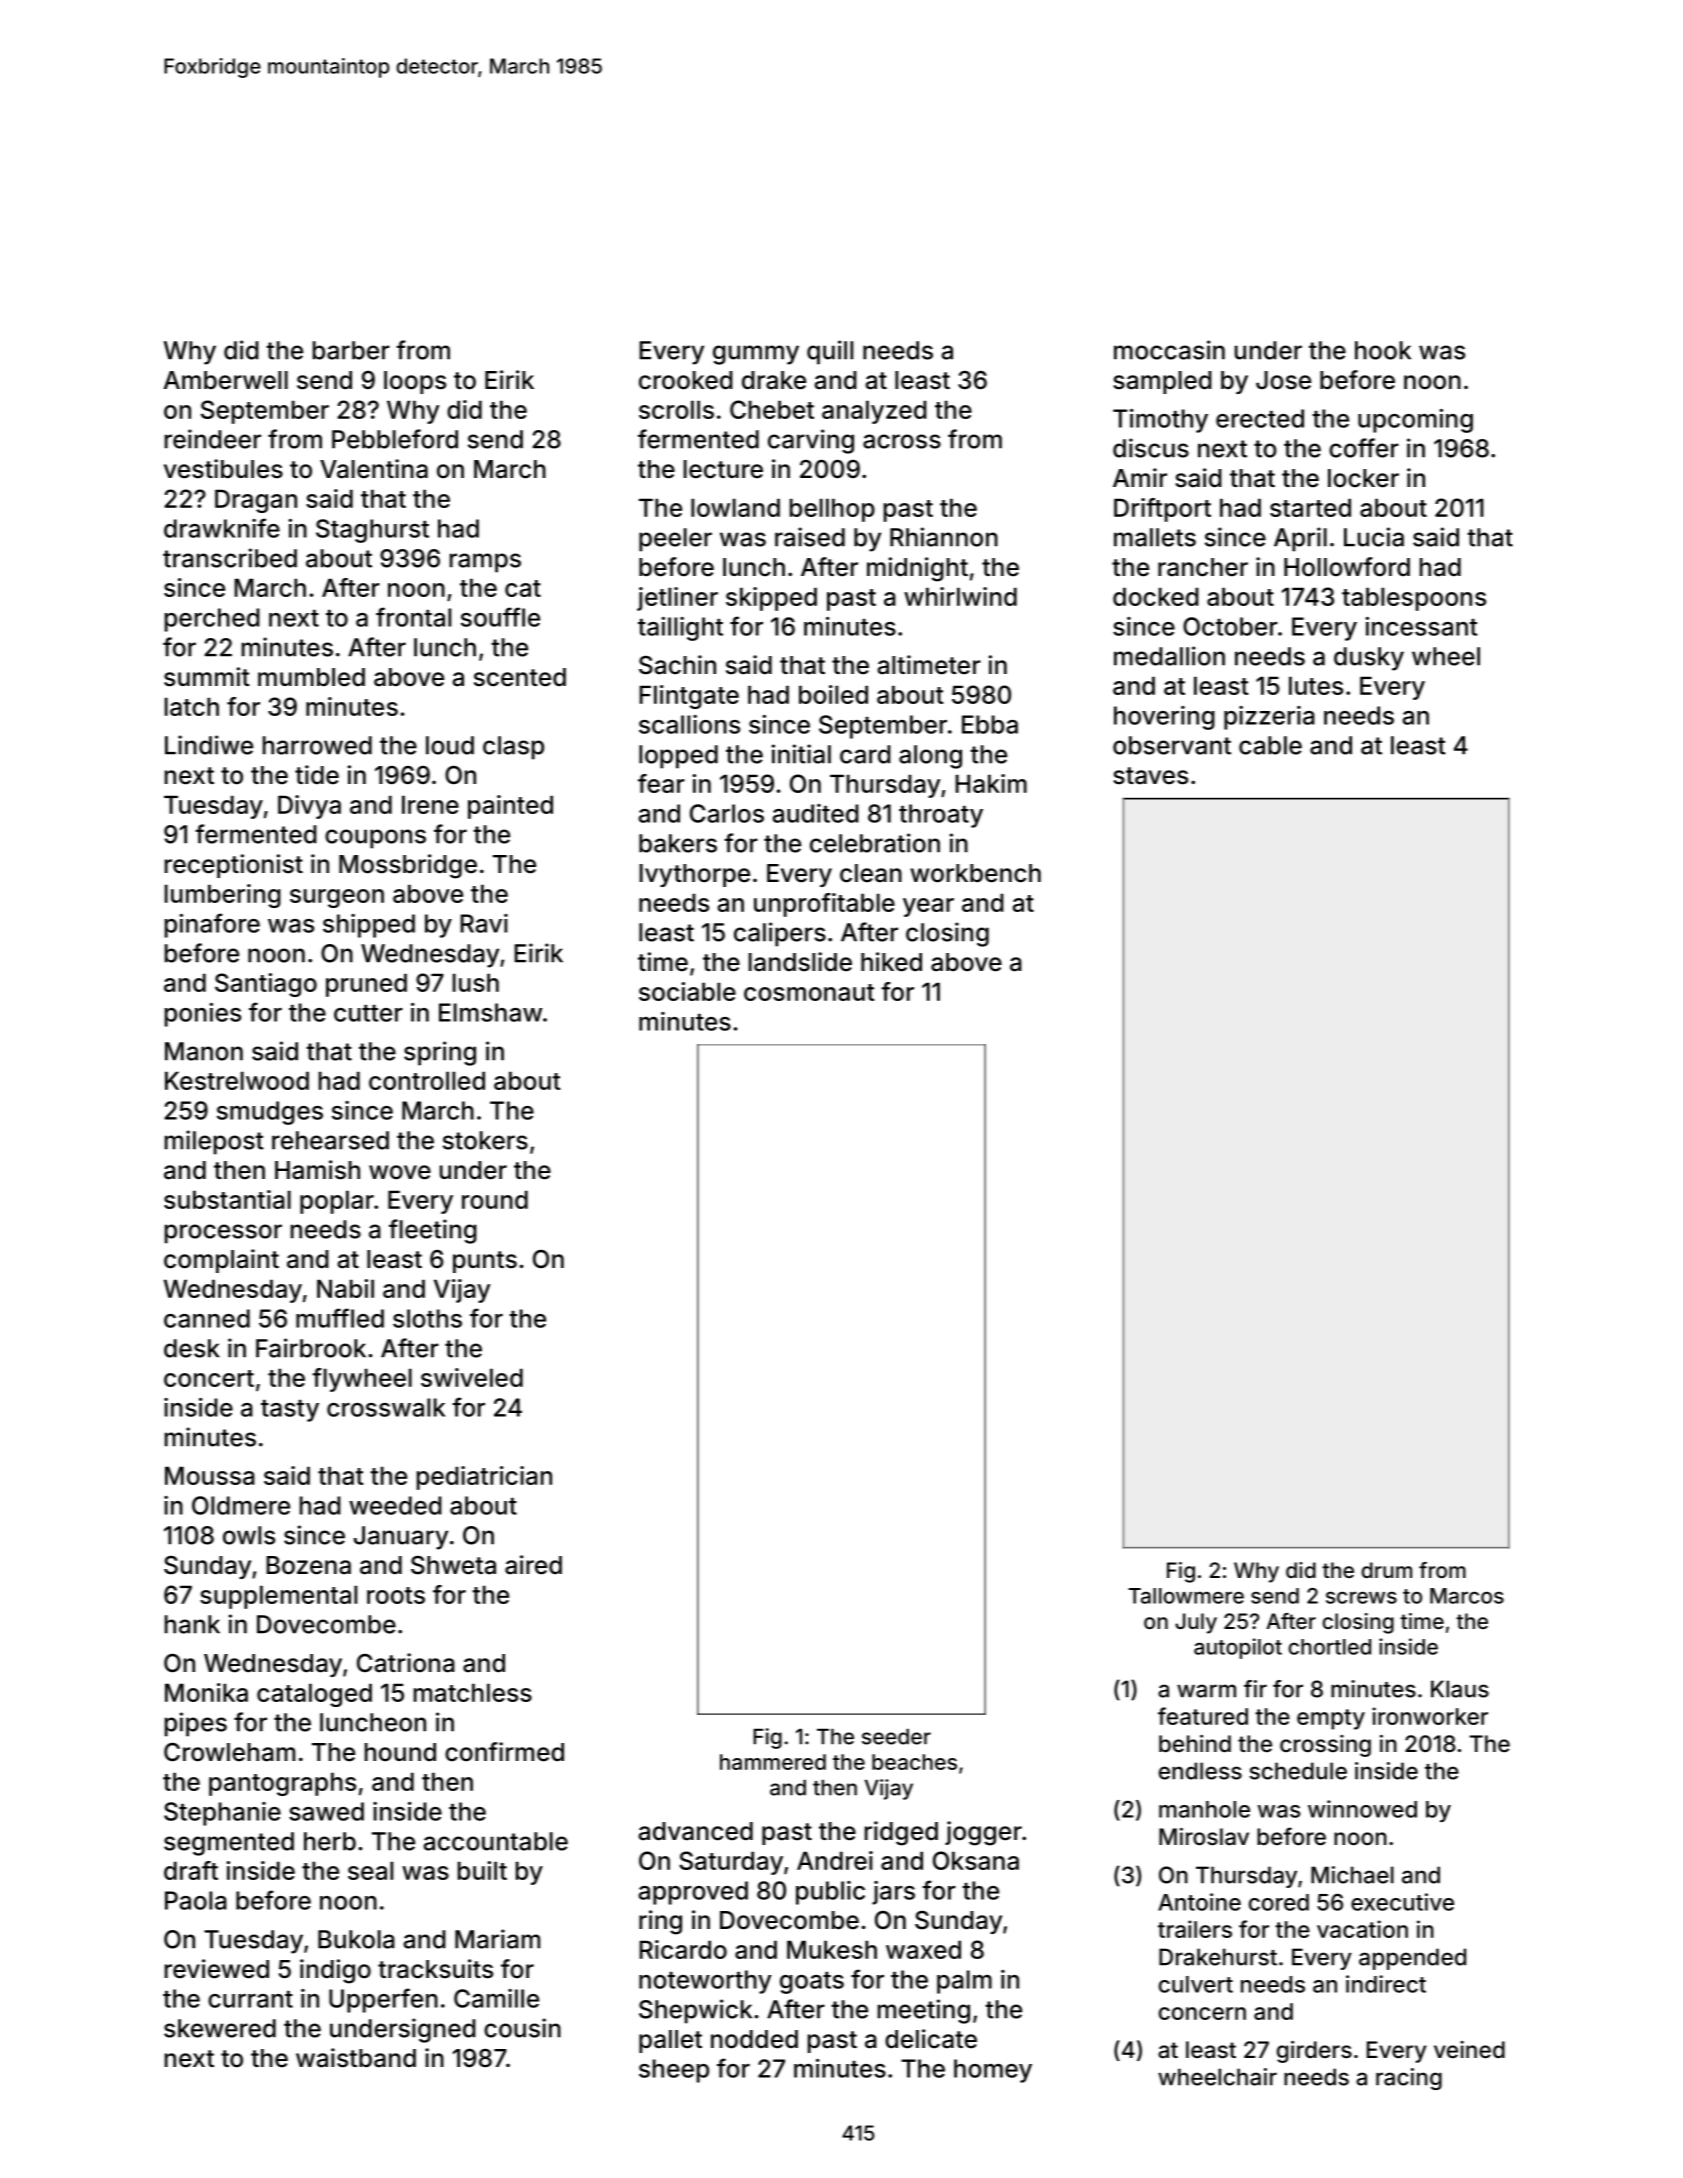 The width and height of the page is (1683, 2178). Describe the element at coordinates (522, 2028) in the page. I see `cousin` at that location.
